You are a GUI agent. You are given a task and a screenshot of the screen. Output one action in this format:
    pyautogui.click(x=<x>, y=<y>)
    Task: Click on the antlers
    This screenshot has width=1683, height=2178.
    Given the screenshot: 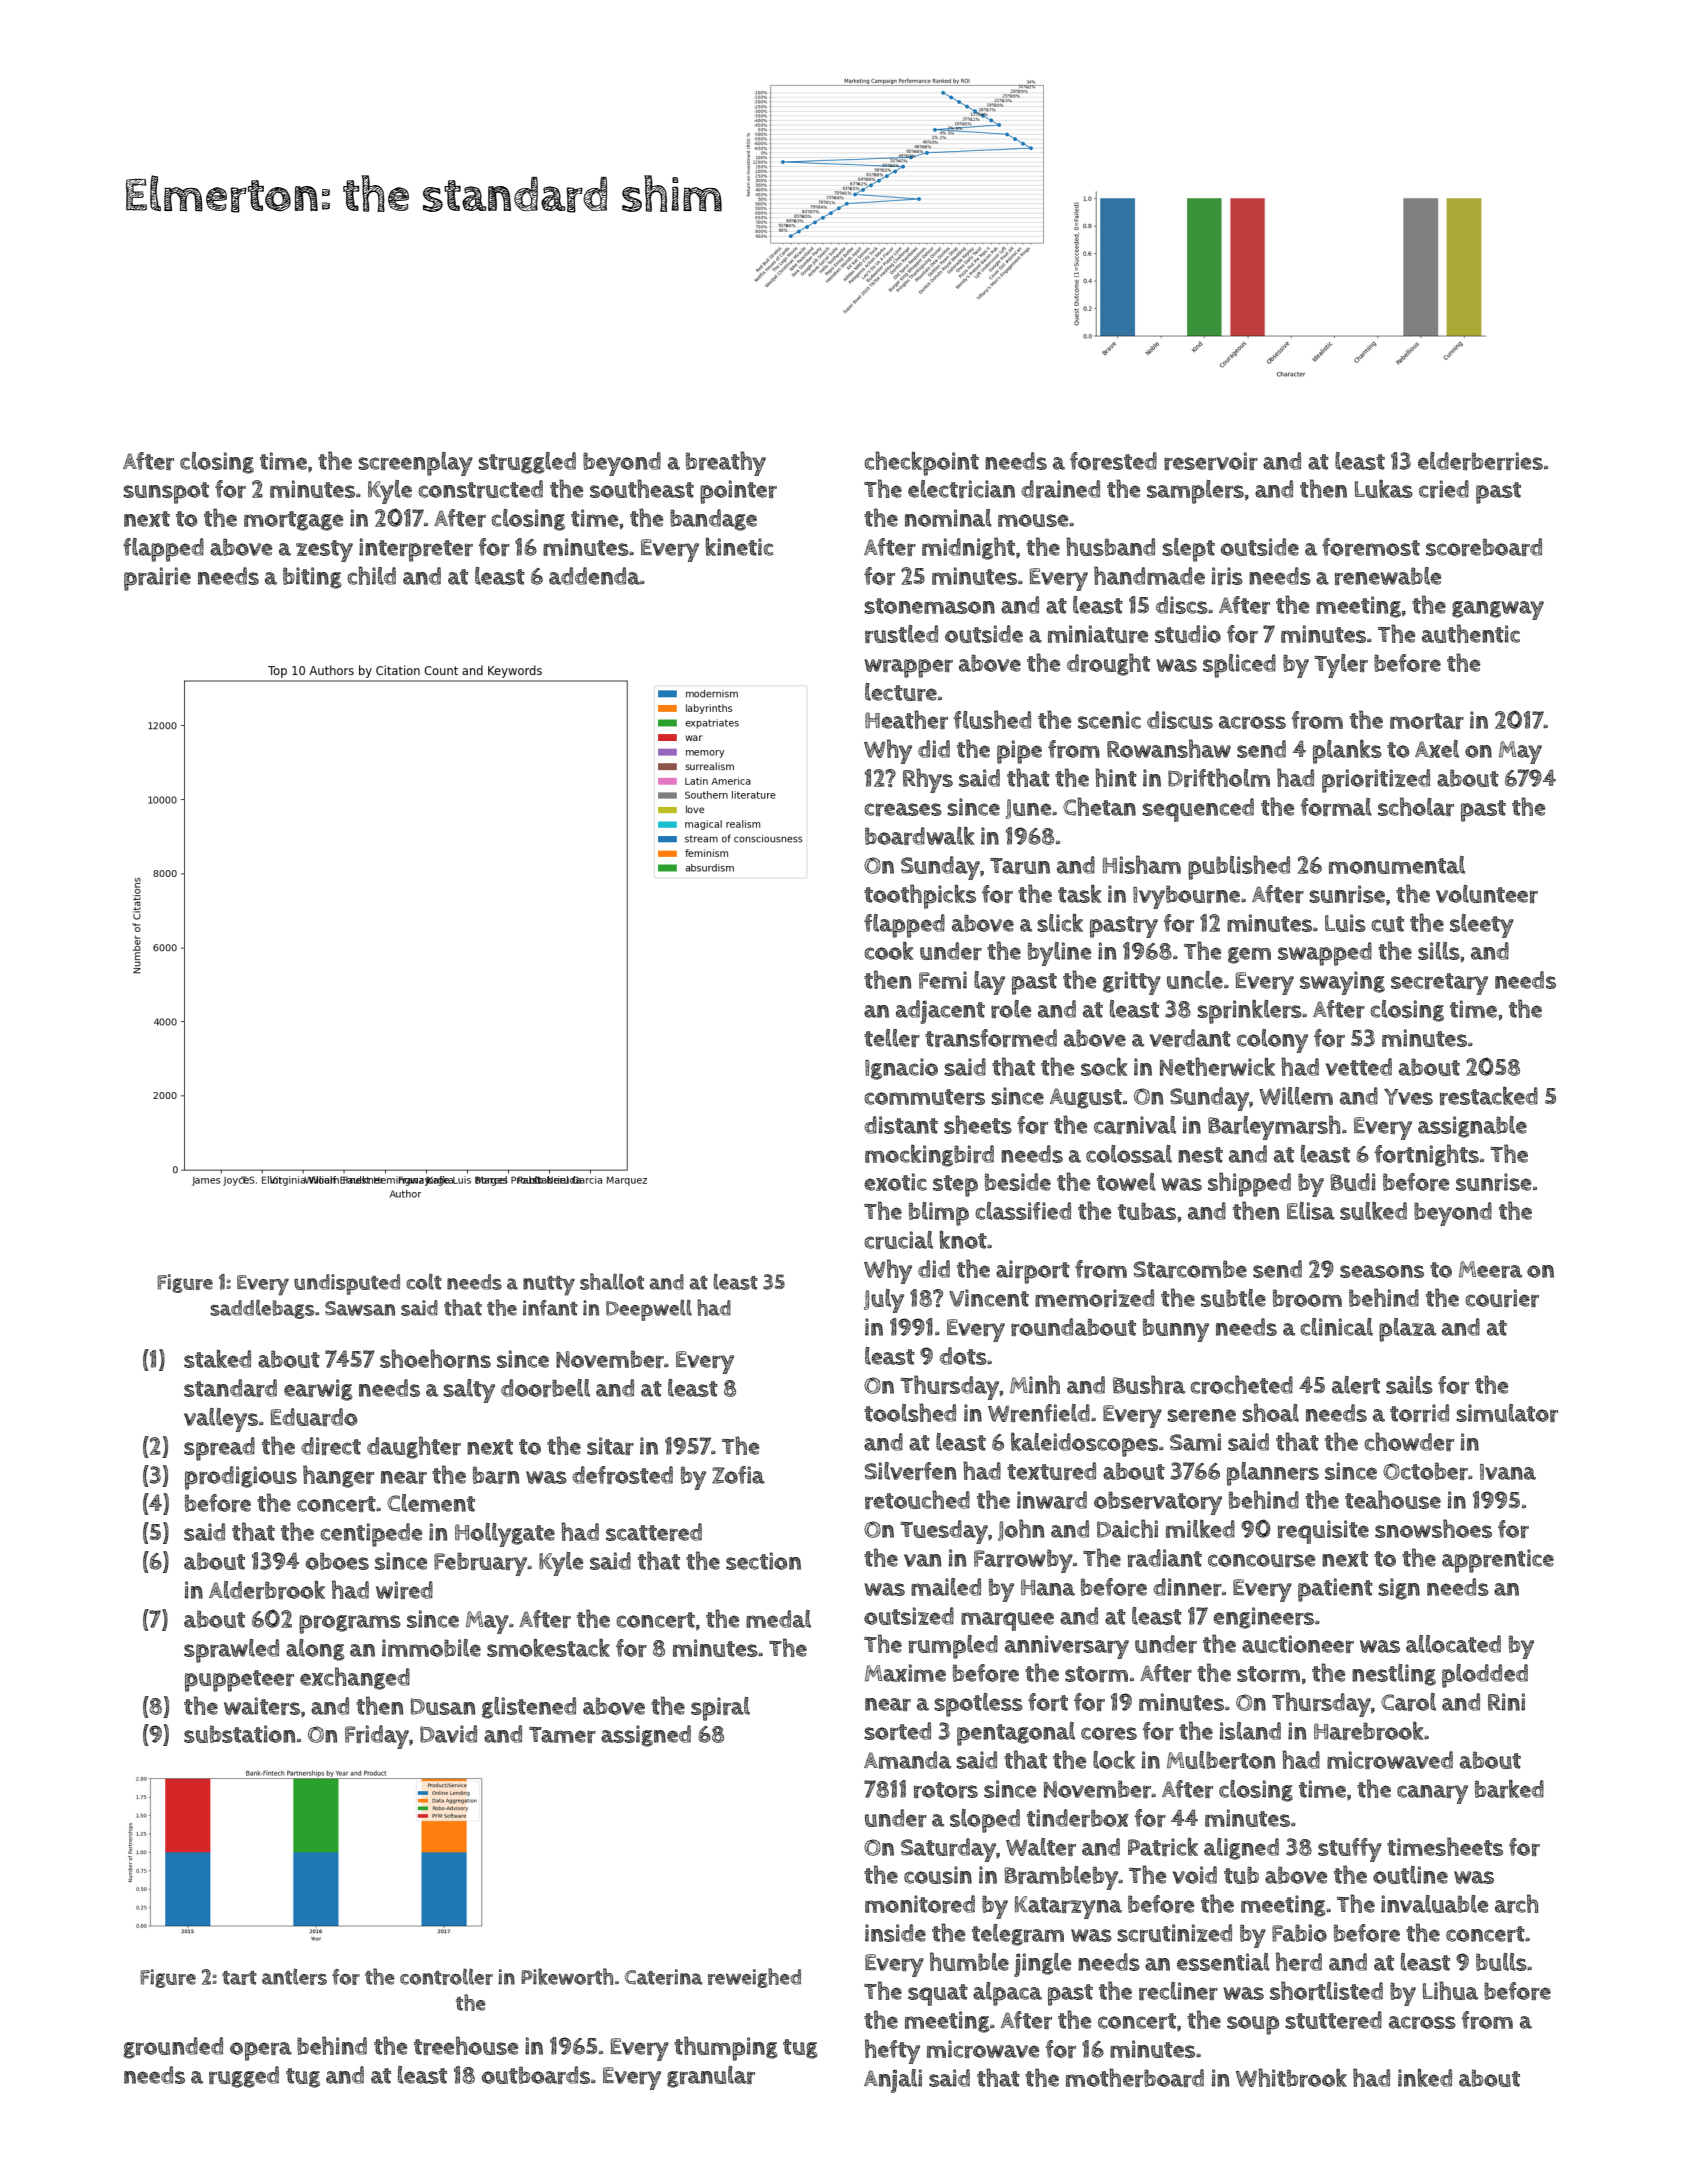 What is the action you would take?
    pyautogui.click(x=294, y=1976)
